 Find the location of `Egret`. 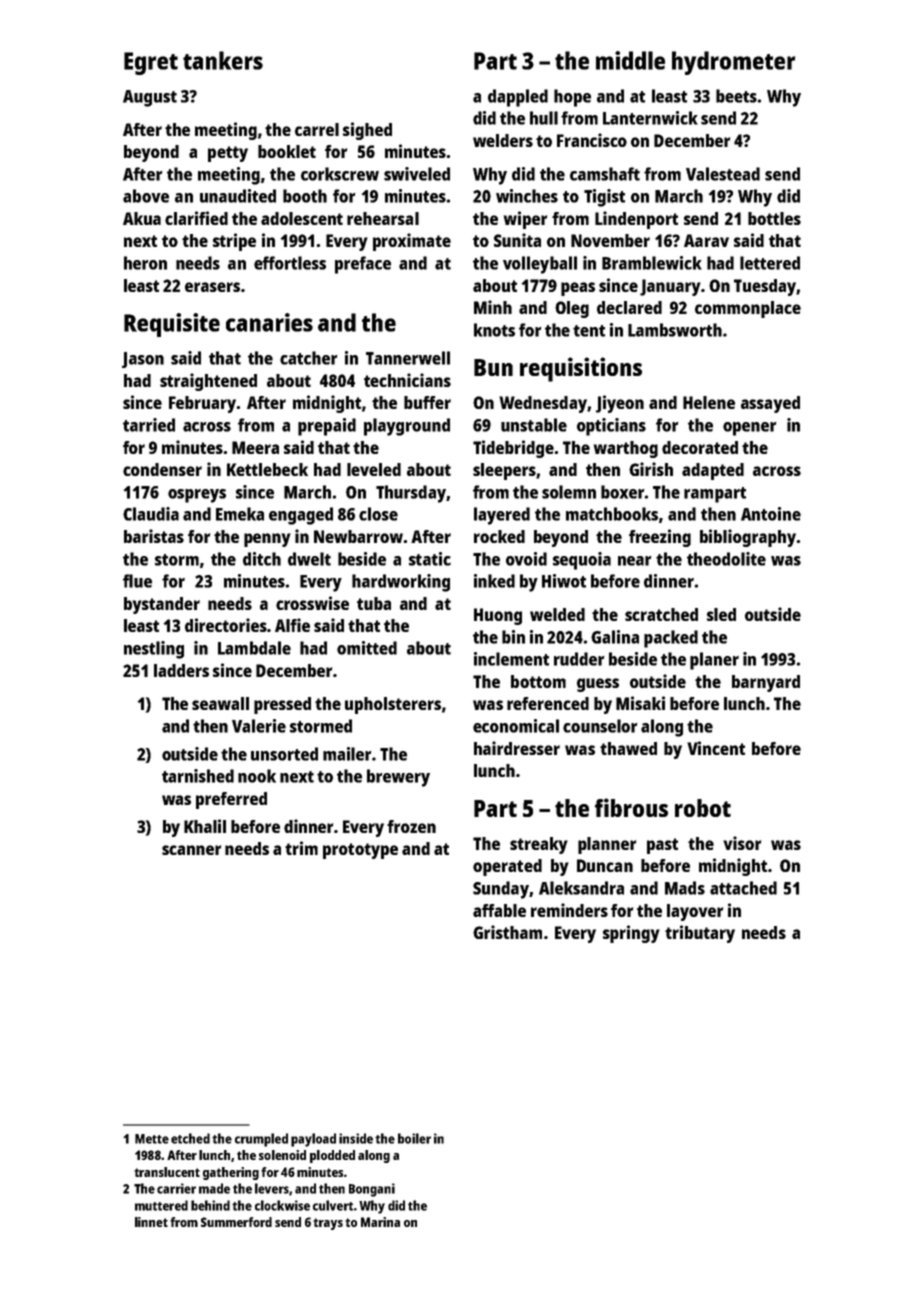

Egret is located at coordinates (151, 63).
